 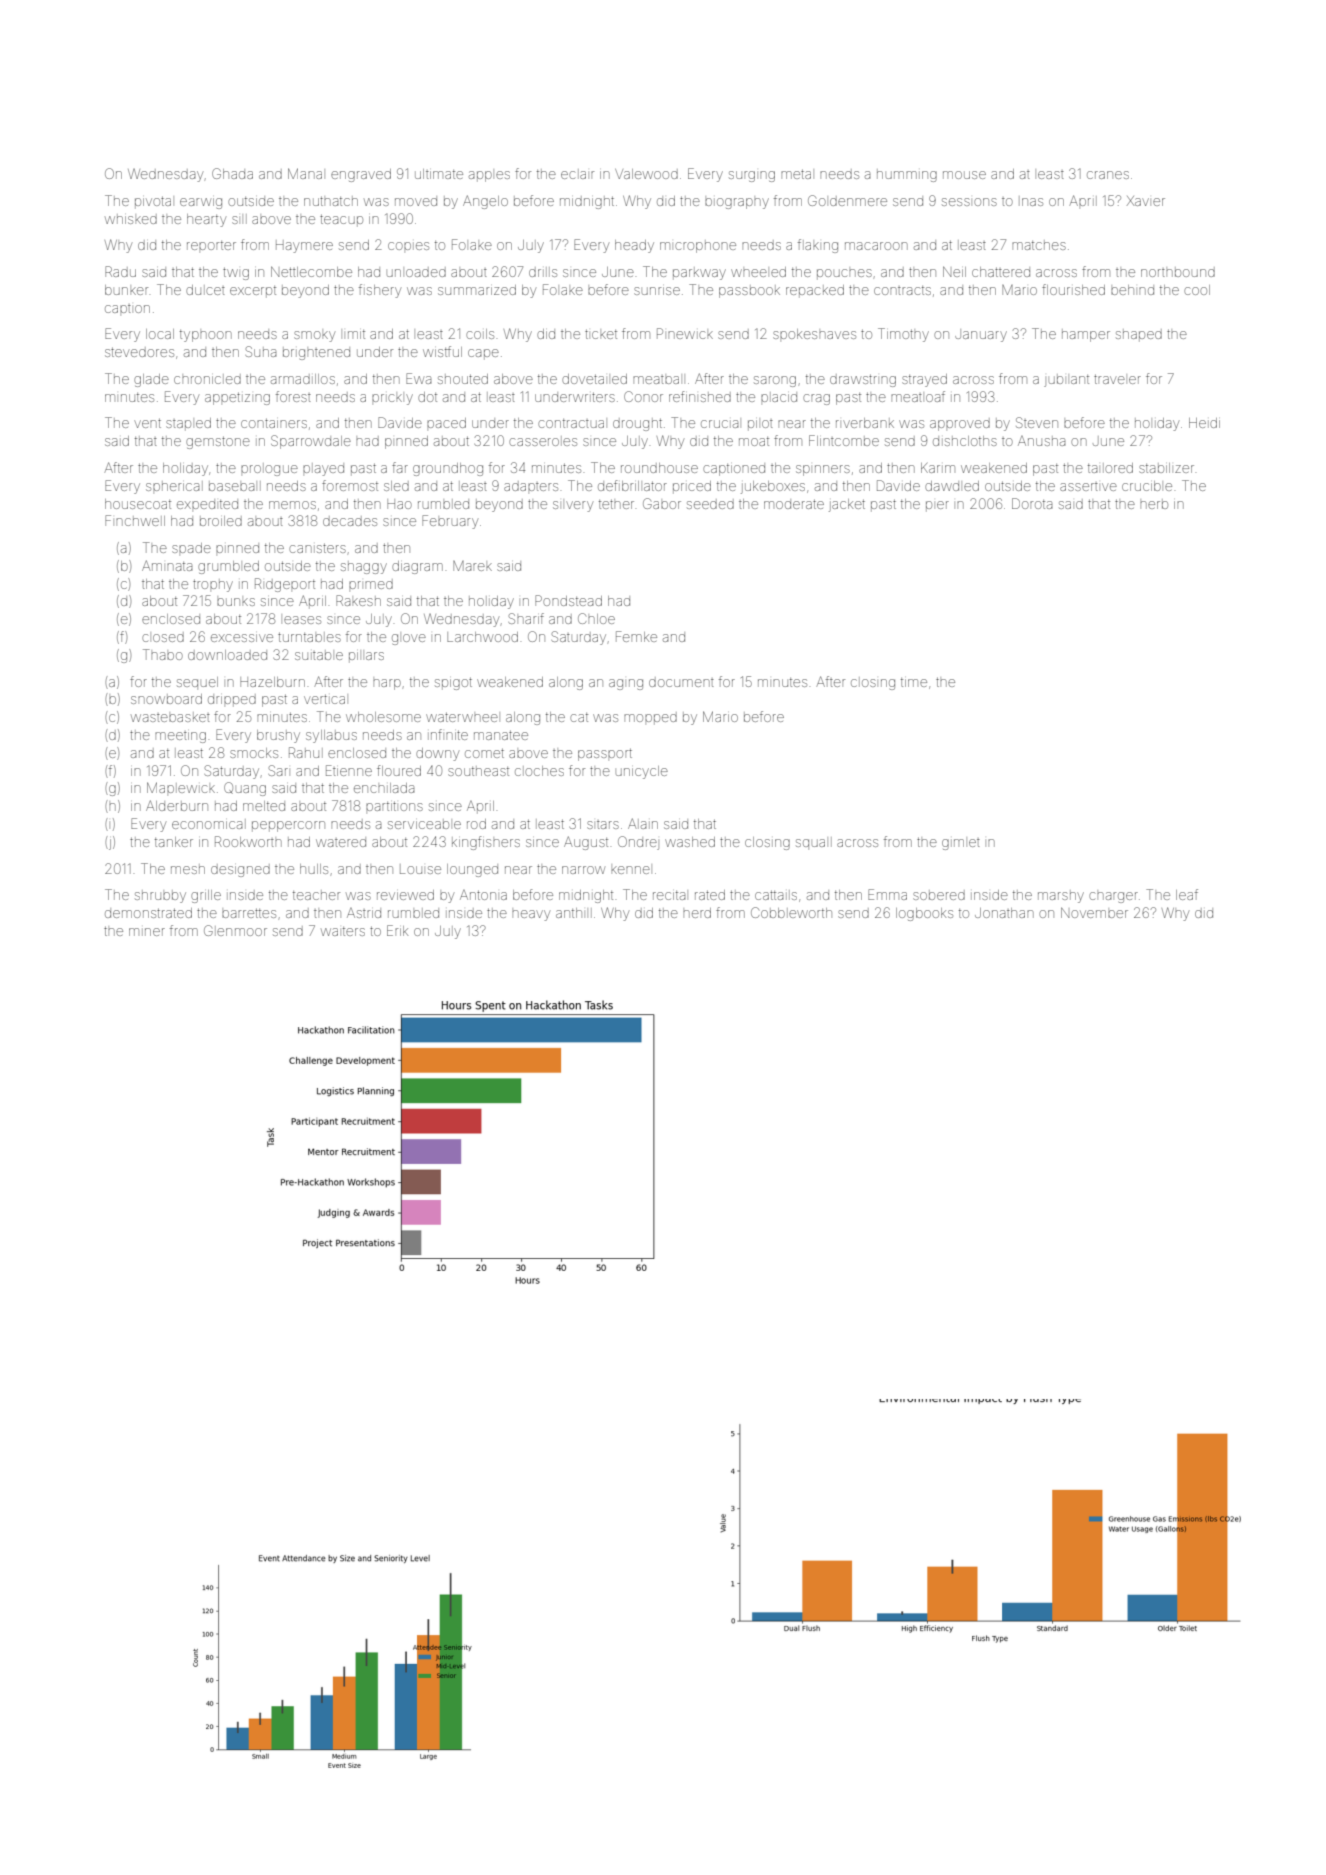 What do you see at coordinates (311, 442) in the image?
I see `Sparrowdale` at bounding box center [311, 442].
